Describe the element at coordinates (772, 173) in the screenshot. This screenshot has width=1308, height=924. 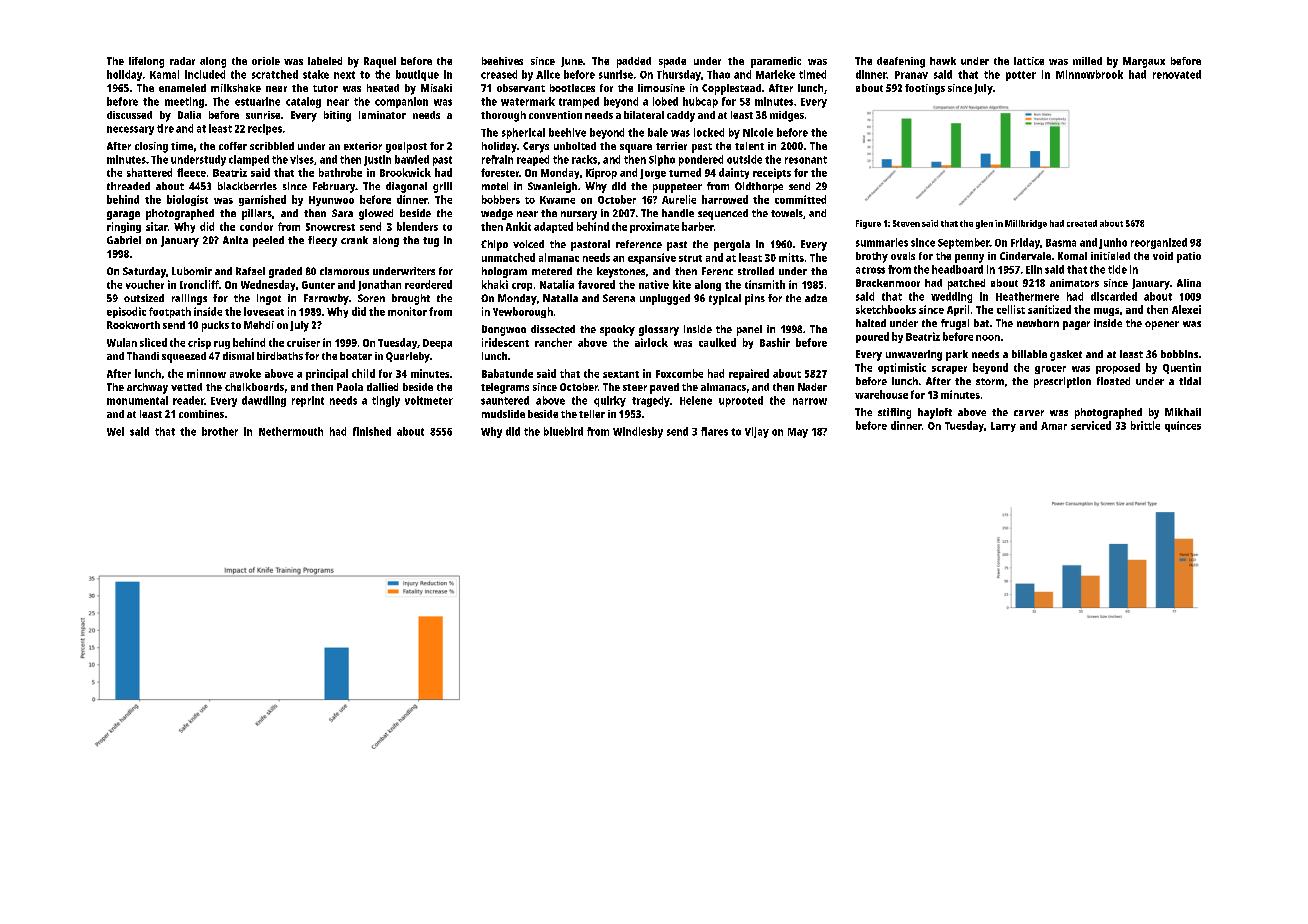
I see `receipts` at that location.
